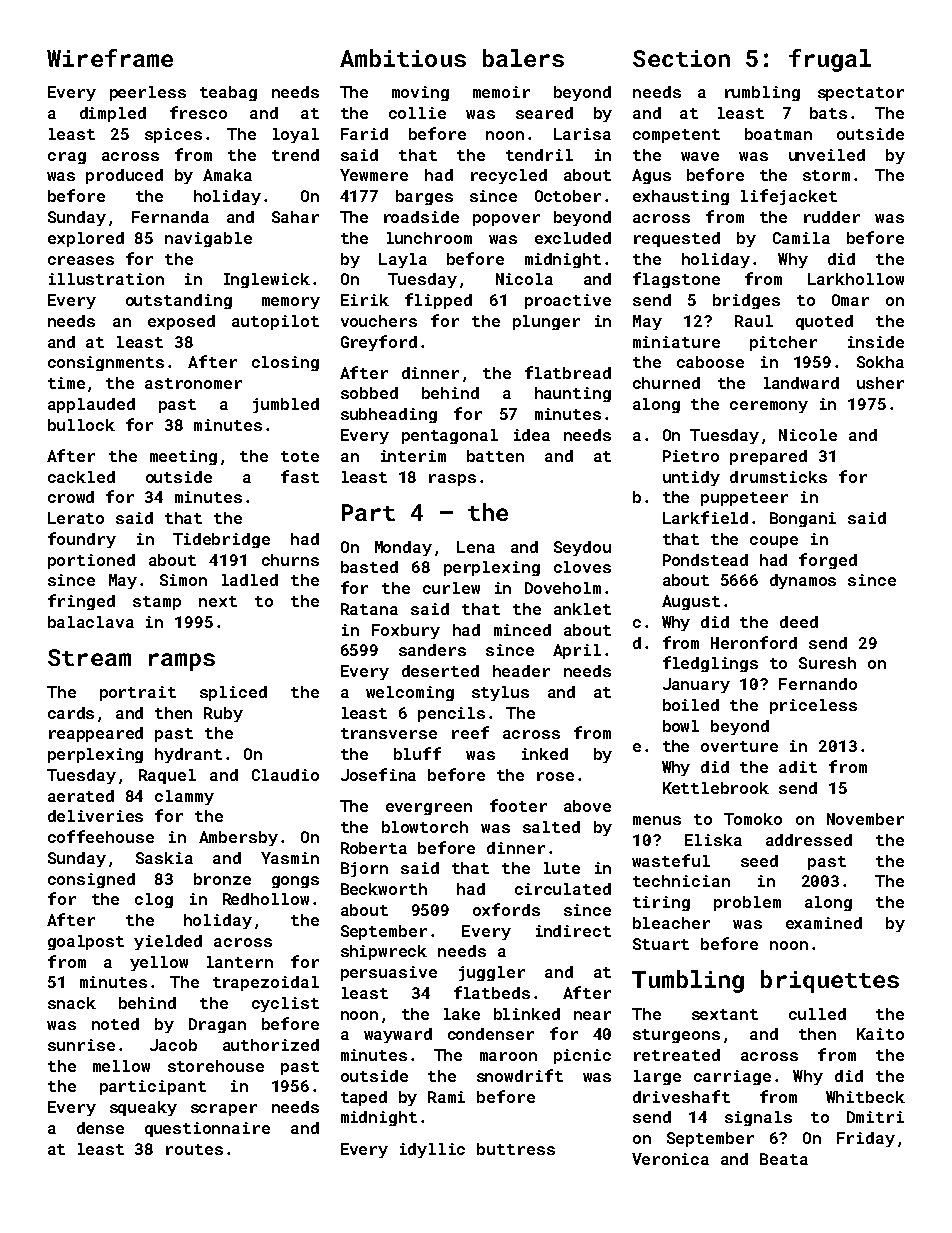 The image size is (952, 1233). What do you see at coordinates (691, 705) in the document?
I see `boiled` at bounding box center [691, 705].
